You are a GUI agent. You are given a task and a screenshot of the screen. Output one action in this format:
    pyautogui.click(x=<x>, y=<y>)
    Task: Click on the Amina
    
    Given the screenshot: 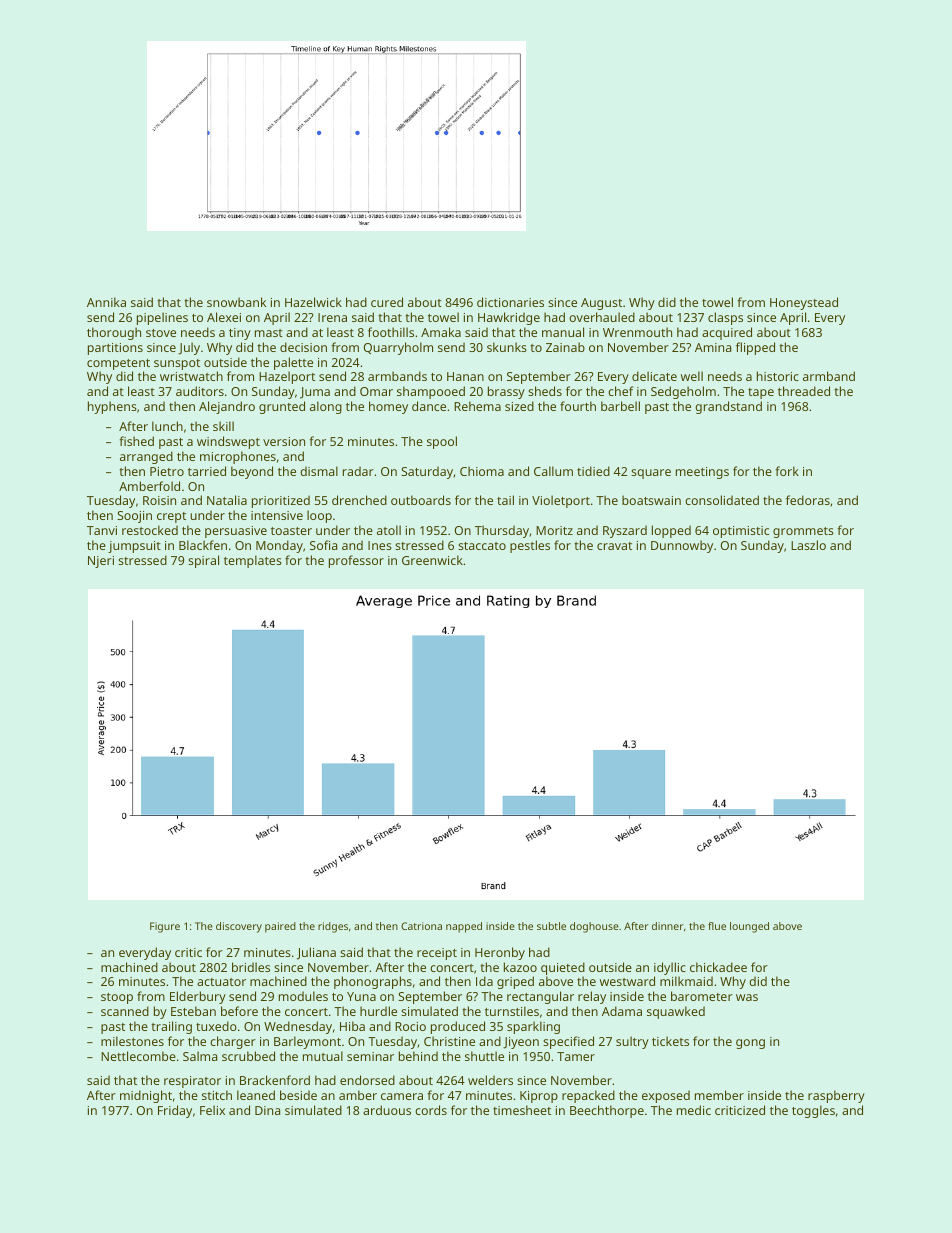 What is the action you would take?
    pyautogui.click(x=713, y=347)
